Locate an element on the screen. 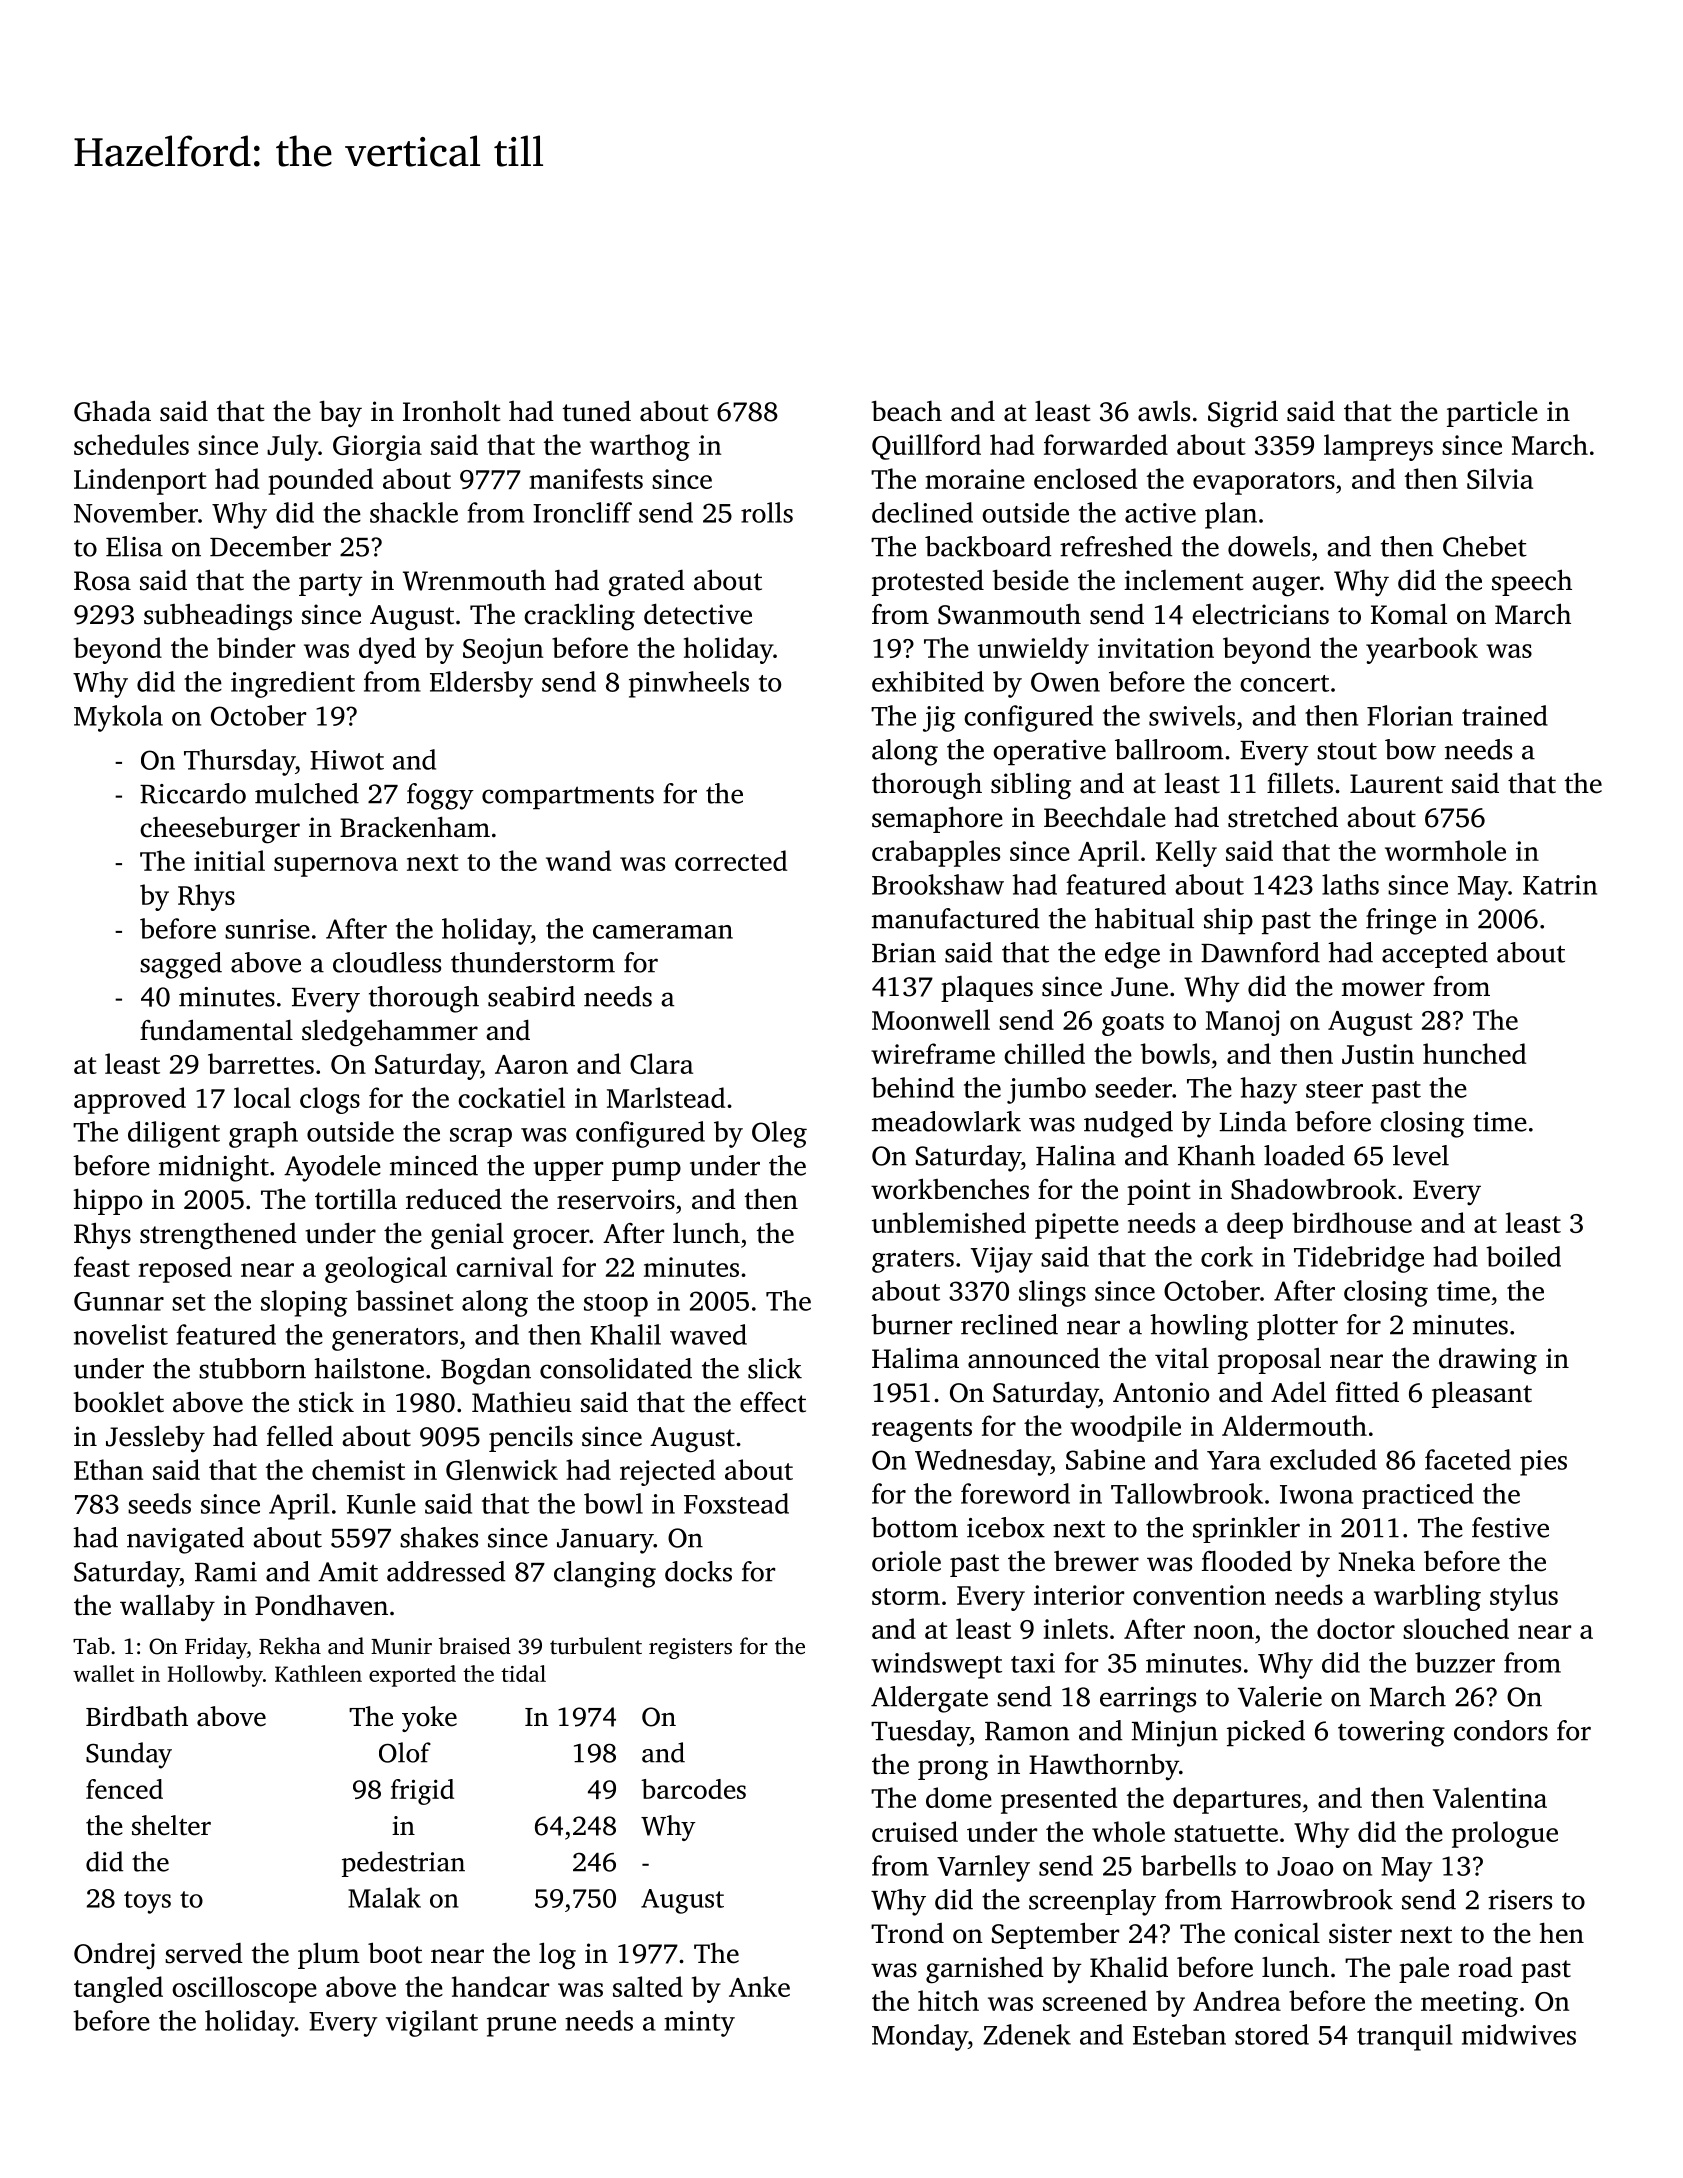 Image resolution: width=1683 pixels, height=2178 pixels. detective is located at coordinates (698, 614).
